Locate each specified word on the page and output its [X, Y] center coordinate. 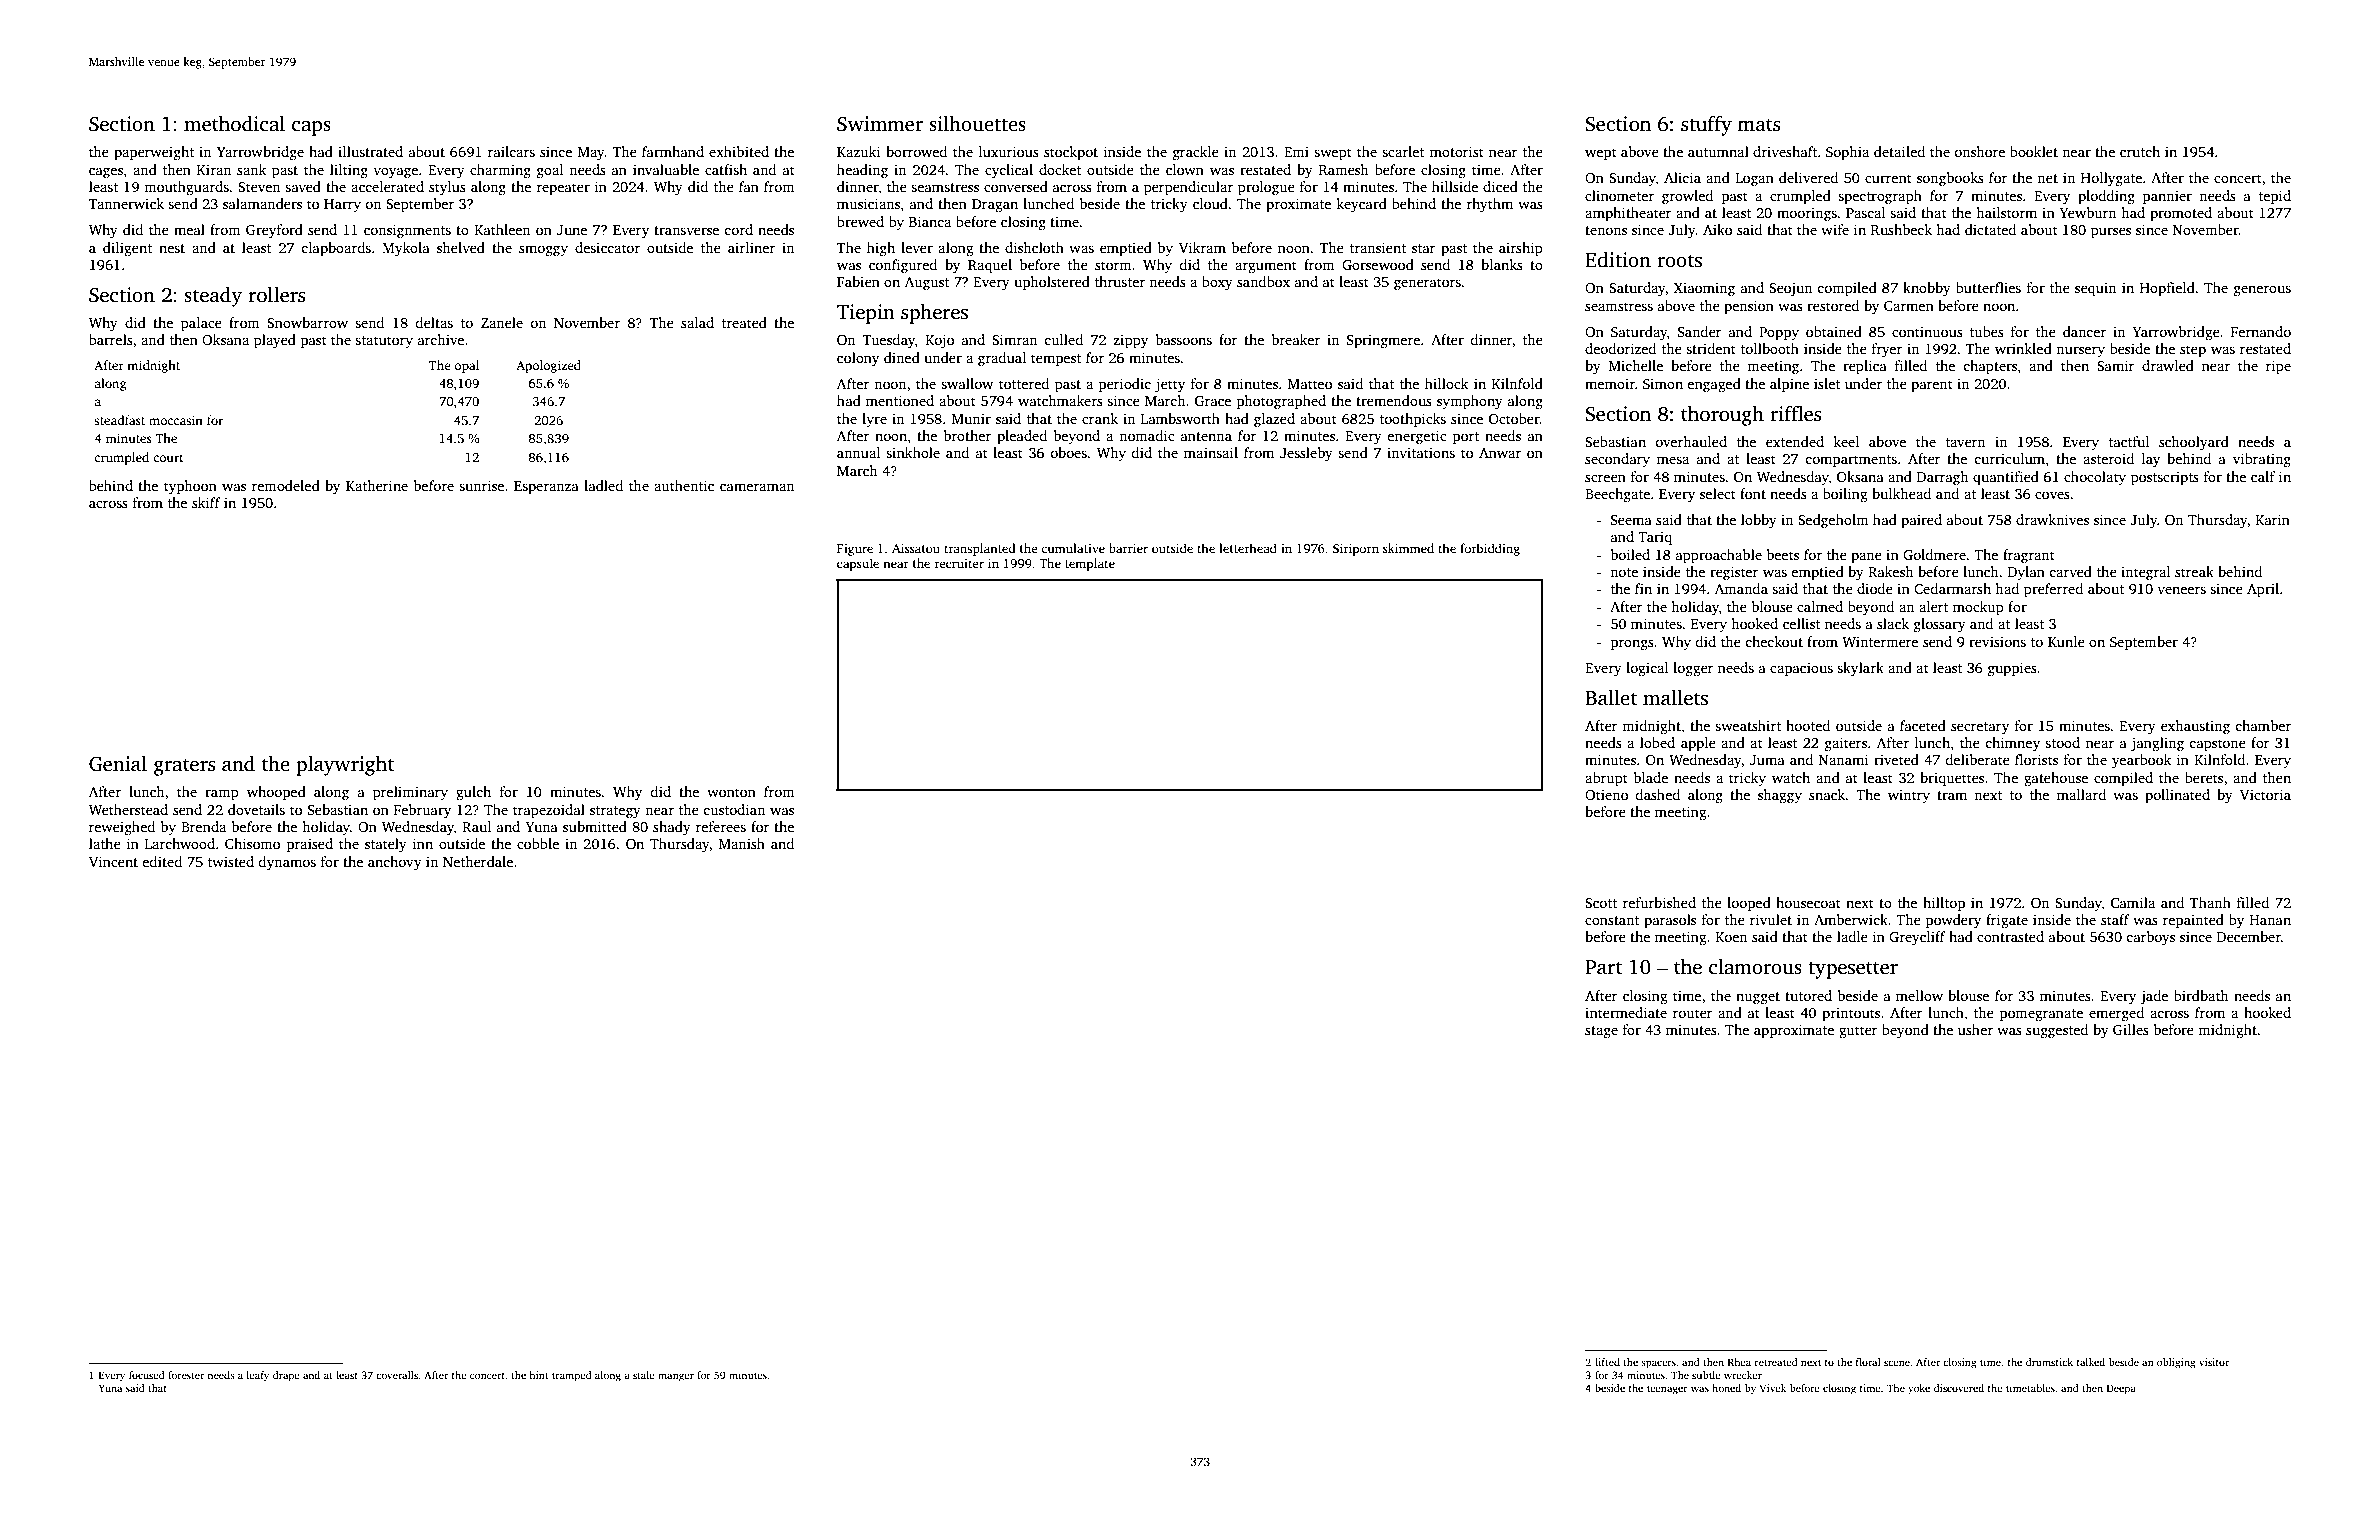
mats [1759, 125]
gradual [1002, 359]
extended [1795, 441]
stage [1601, 1032]
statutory [384, 342]
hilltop [1944, 904]
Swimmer [880, 124]
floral [1868, 1362]
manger [676, 1377]
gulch [473, 793]
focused [147, 1375]
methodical [234, 124]
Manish [742, 843]
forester [186, 1375]
